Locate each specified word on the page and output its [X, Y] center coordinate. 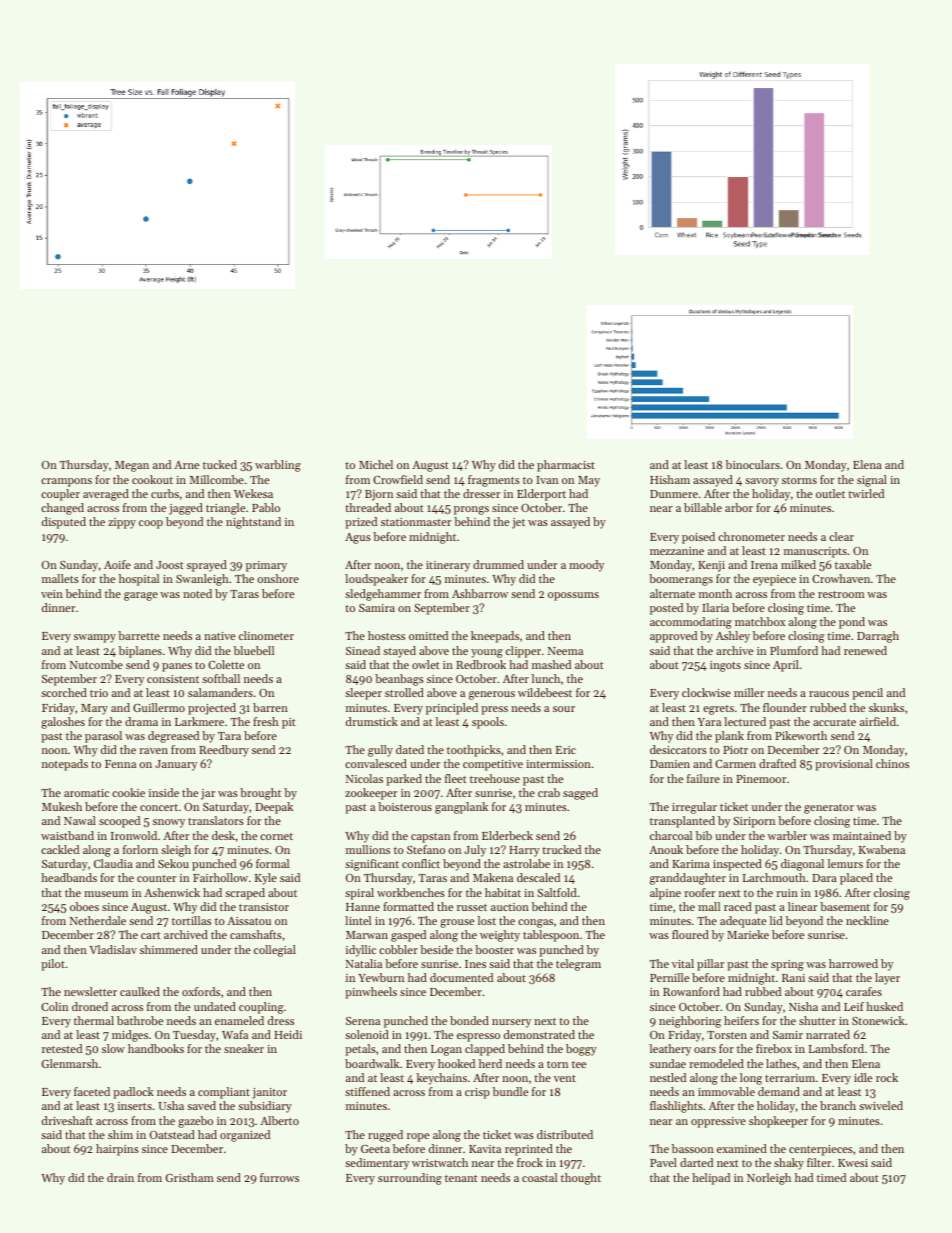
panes [177, 667]
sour [564, 709]
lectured [745, 721]
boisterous [405, 806]
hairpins [117, 1150]
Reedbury [224, 751]
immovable [726, 1091]
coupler [60, 495]
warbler [787, 835]
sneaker [244, 1048]
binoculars [753, 464]
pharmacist [566, 466]
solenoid [367, 1034]
